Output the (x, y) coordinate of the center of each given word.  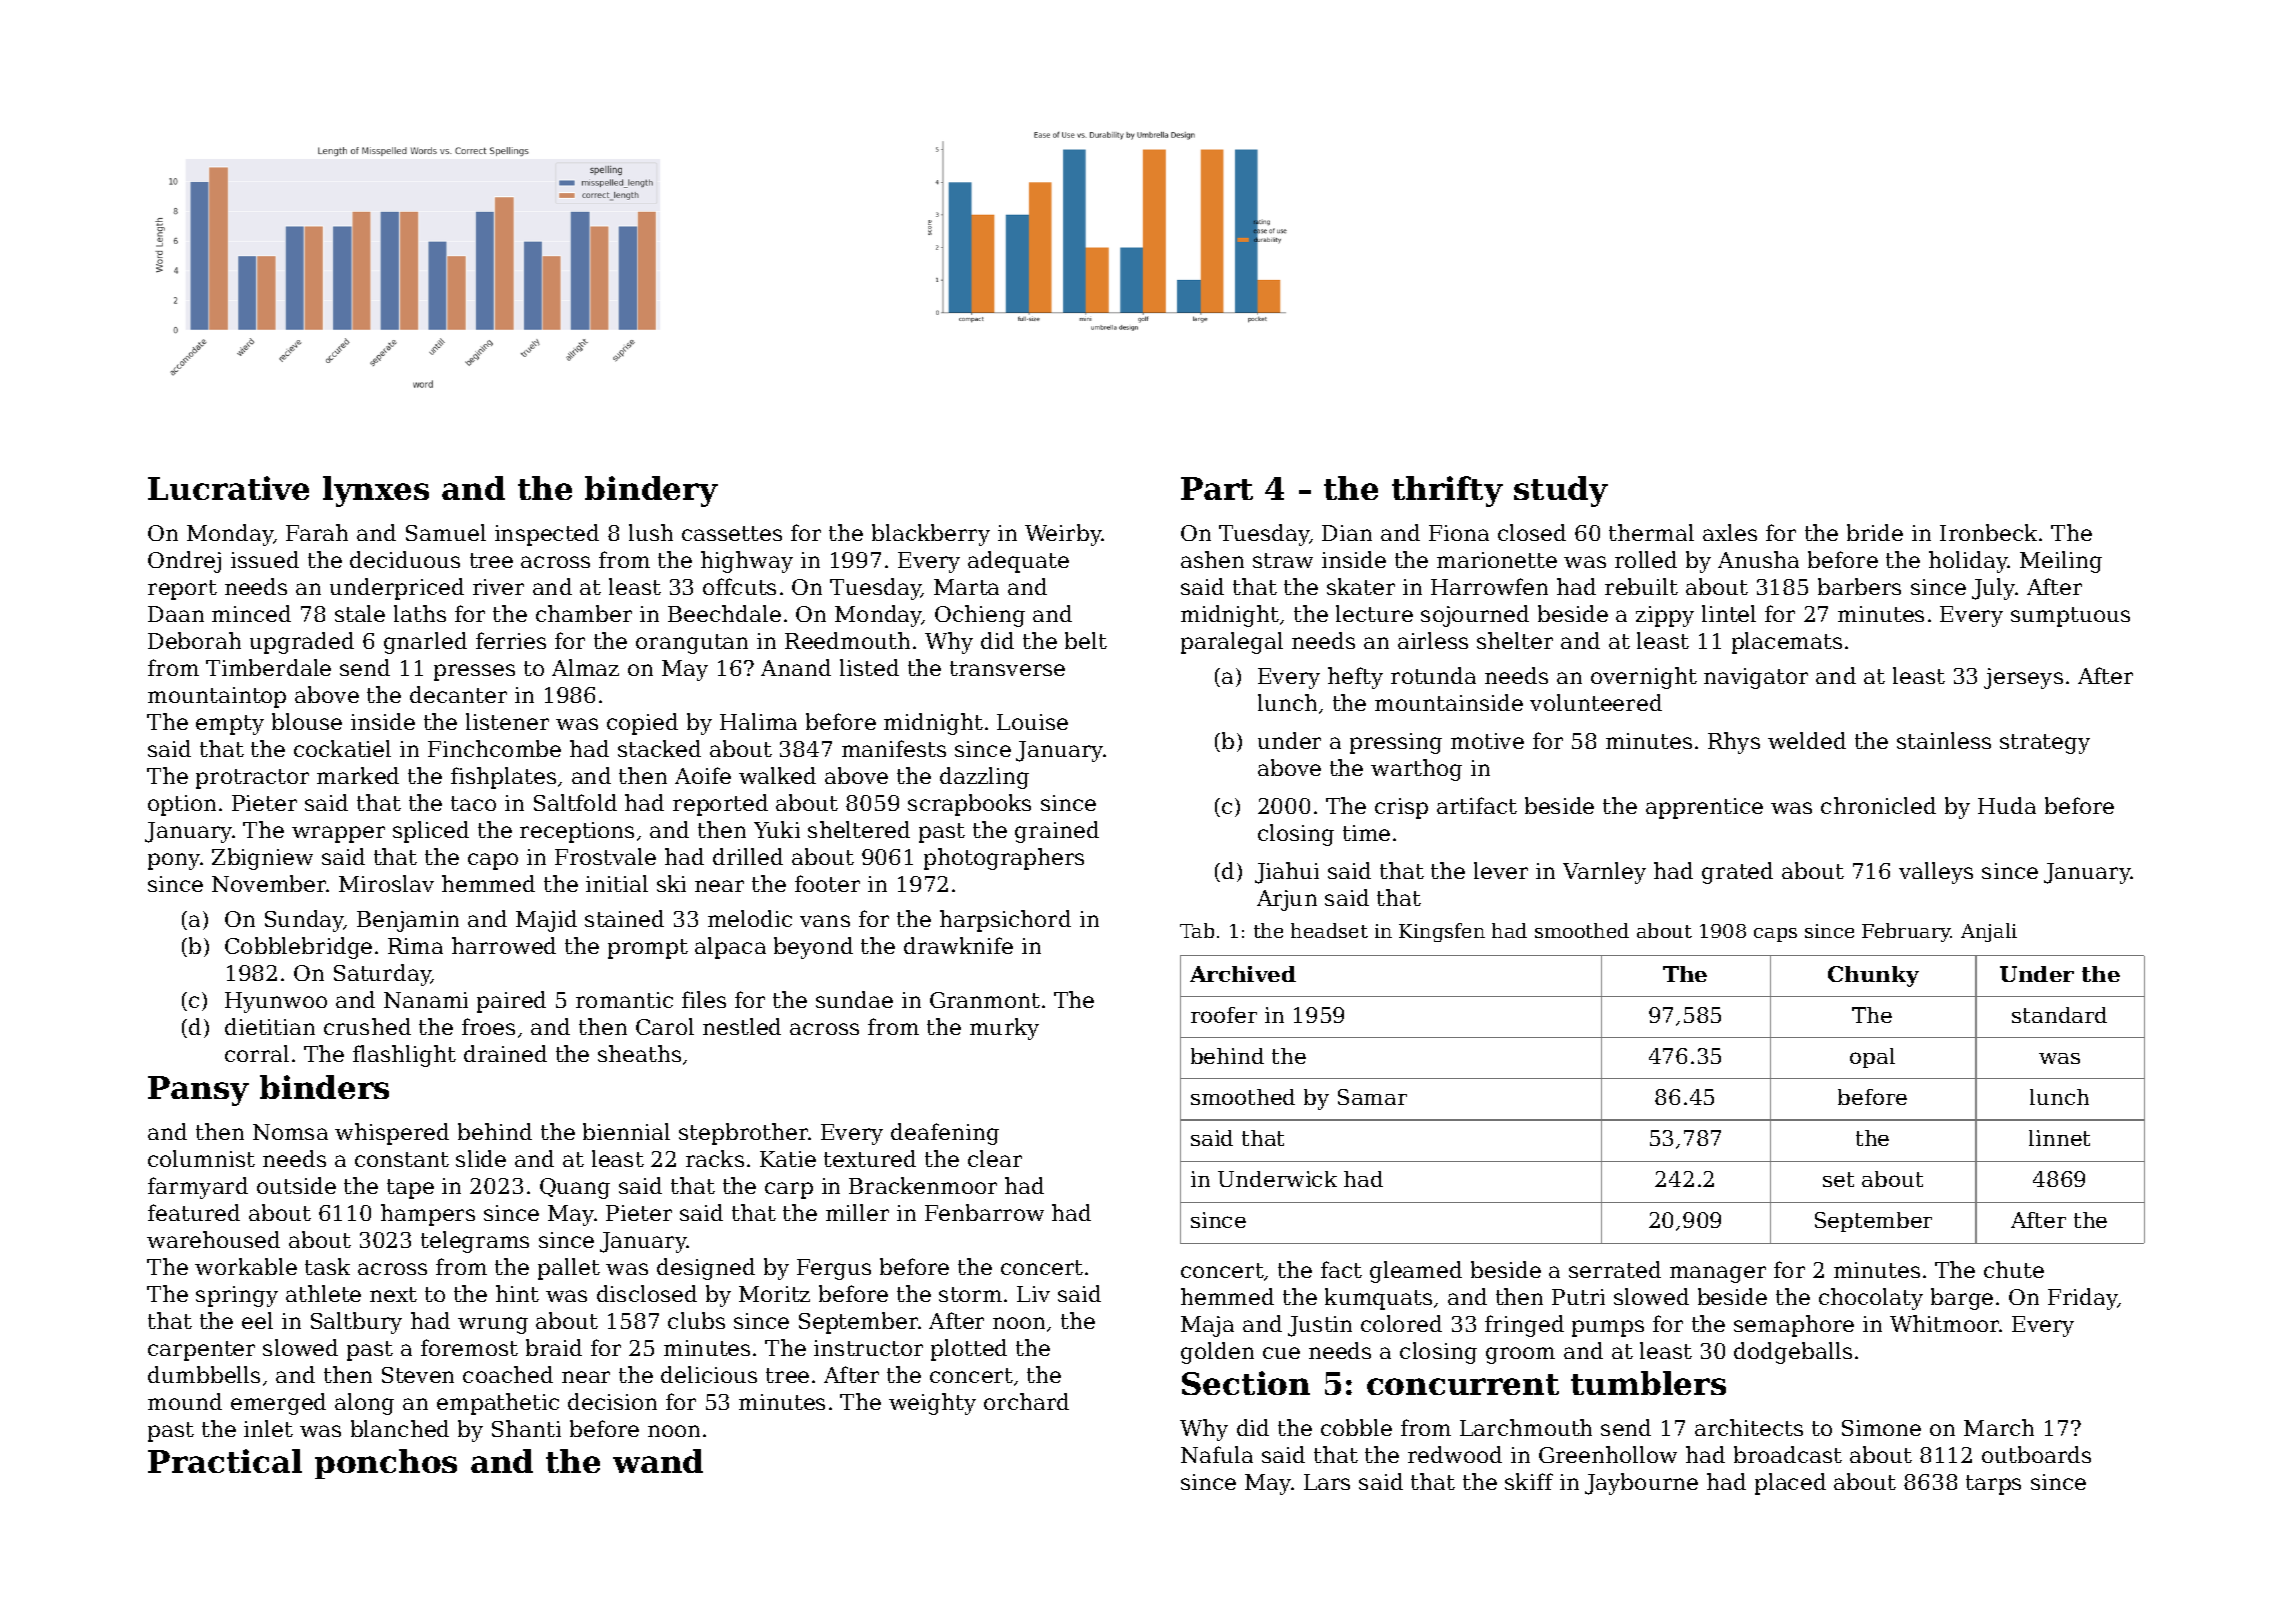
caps (1775, 935)
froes (488, 1026)
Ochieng (980, 616)
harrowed (504, 945)
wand (658, 1461)
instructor (868, 1348)
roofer (1224, 1015)
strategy (2045, 744)
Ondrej (184, 562)
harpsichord (1005, 921)
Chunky (1873, 976)
